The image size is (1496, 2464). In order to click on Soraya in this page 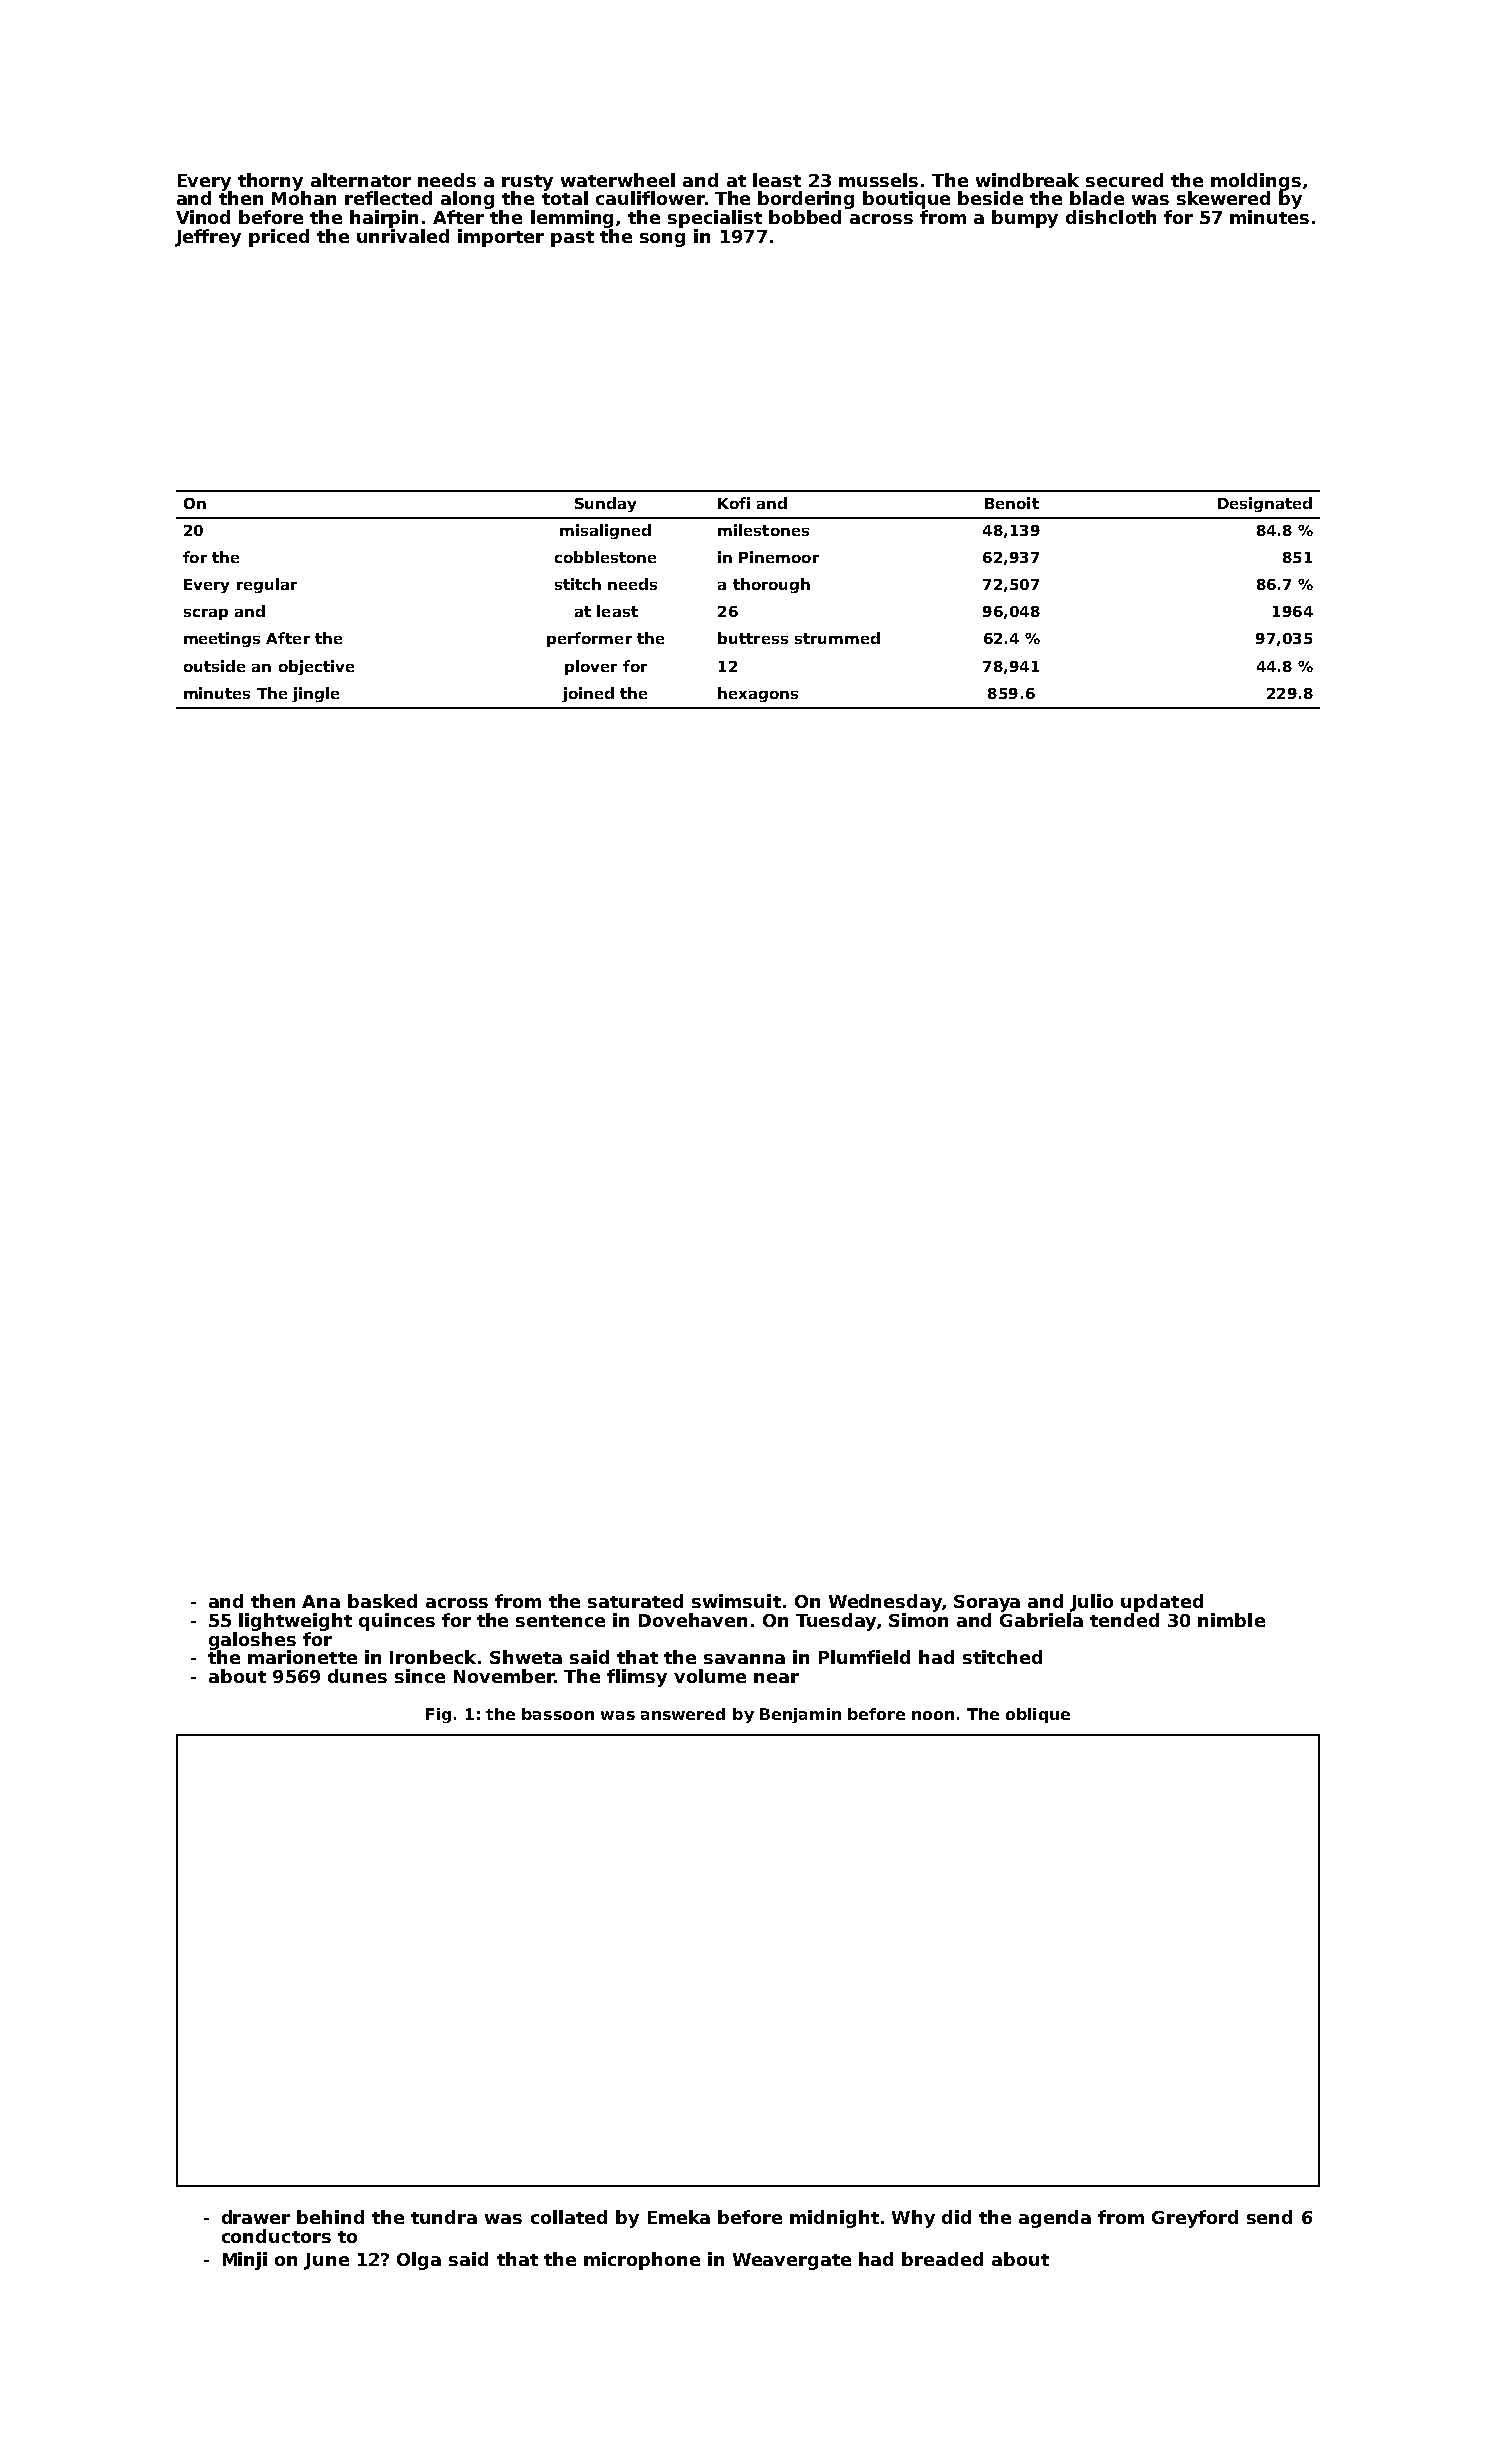, I will do `click(987, 1603)`.
